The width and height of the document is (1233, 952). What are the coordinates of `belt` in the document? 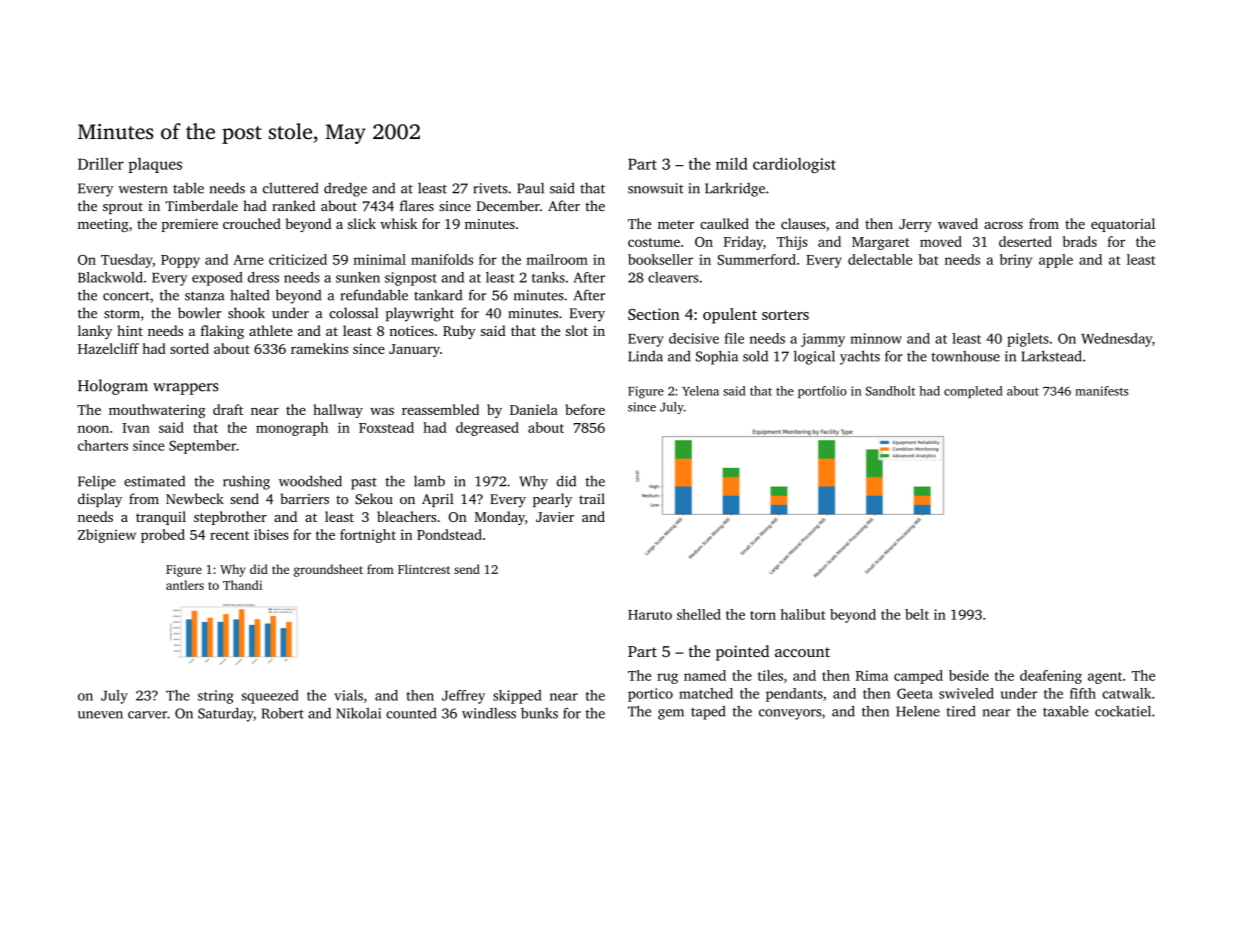 It's located at (917, 614).
